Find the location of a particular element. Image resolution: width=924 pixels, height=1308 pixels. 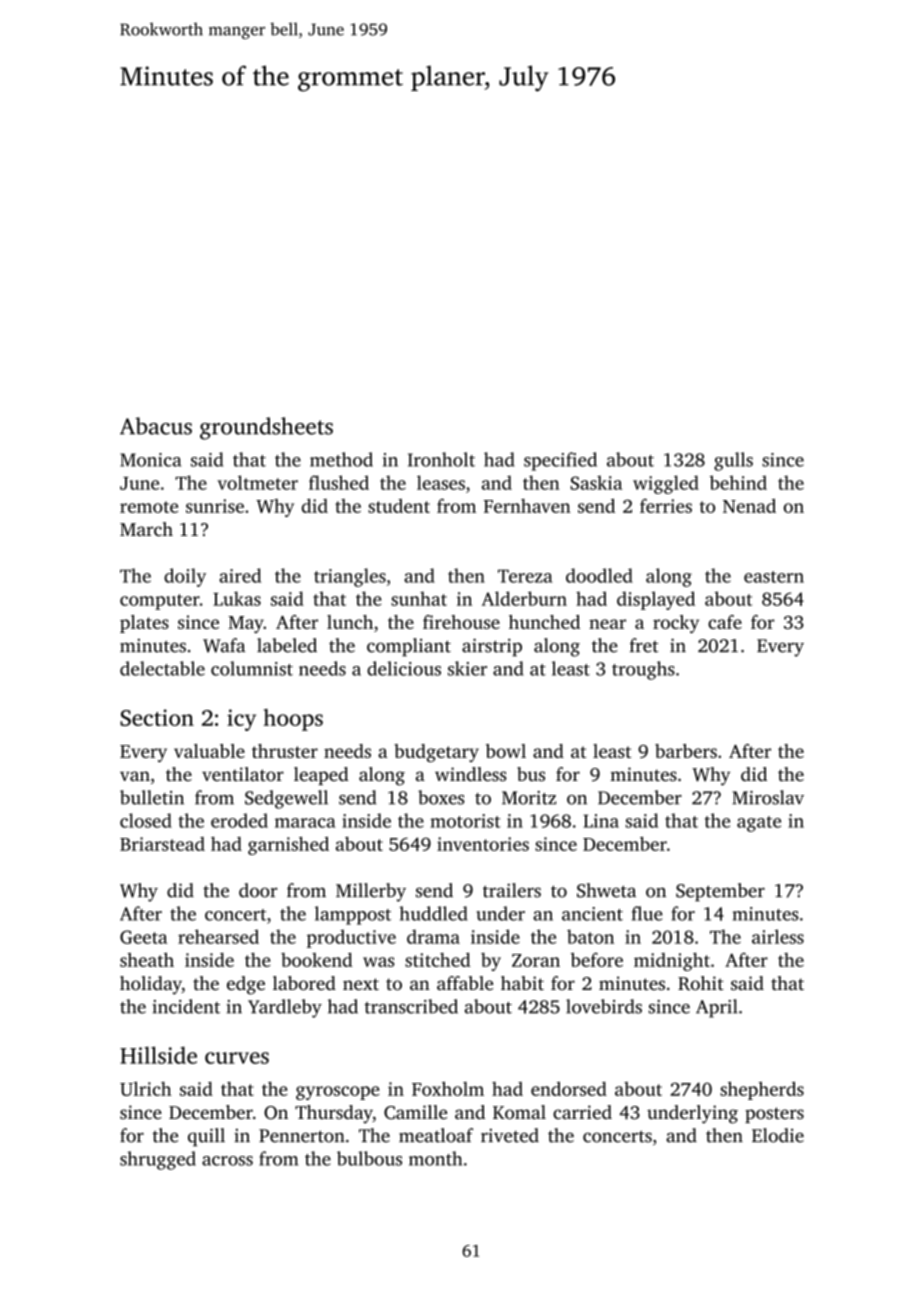

huddled is located at coordinates (433, 913).
